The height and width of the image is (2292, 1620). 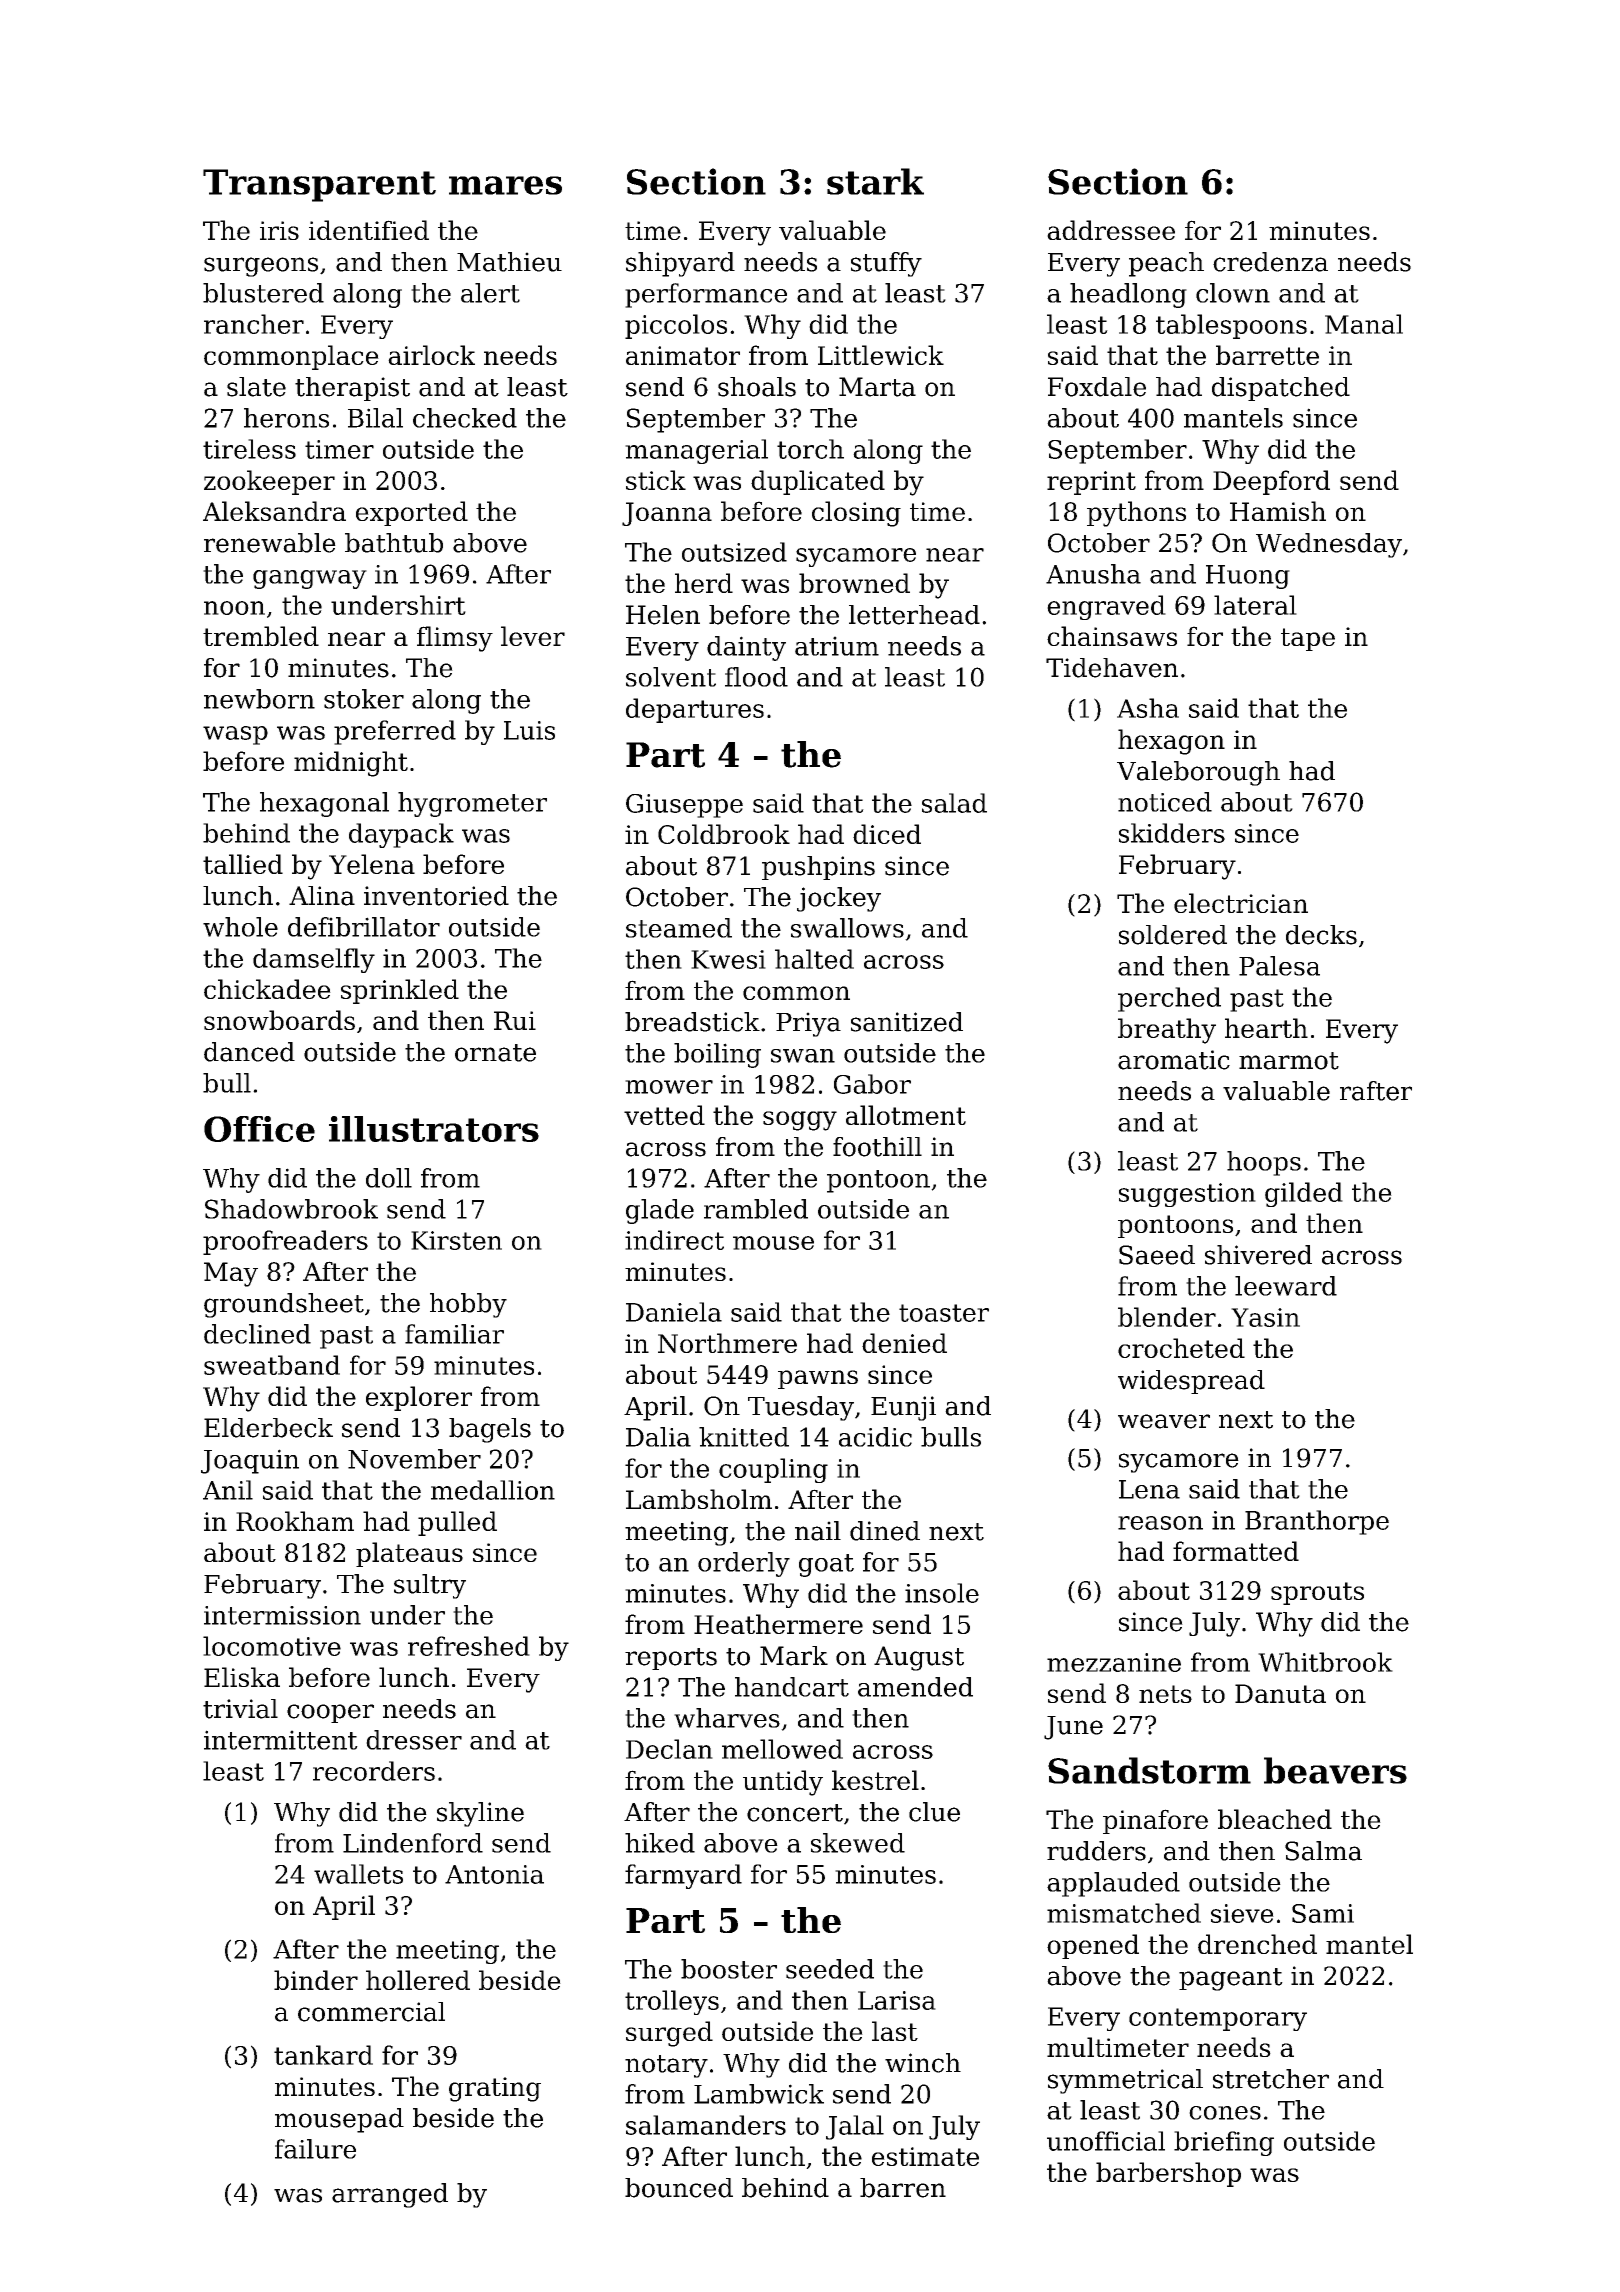 I want to click on skidders, so click(x=1172, y=833).
